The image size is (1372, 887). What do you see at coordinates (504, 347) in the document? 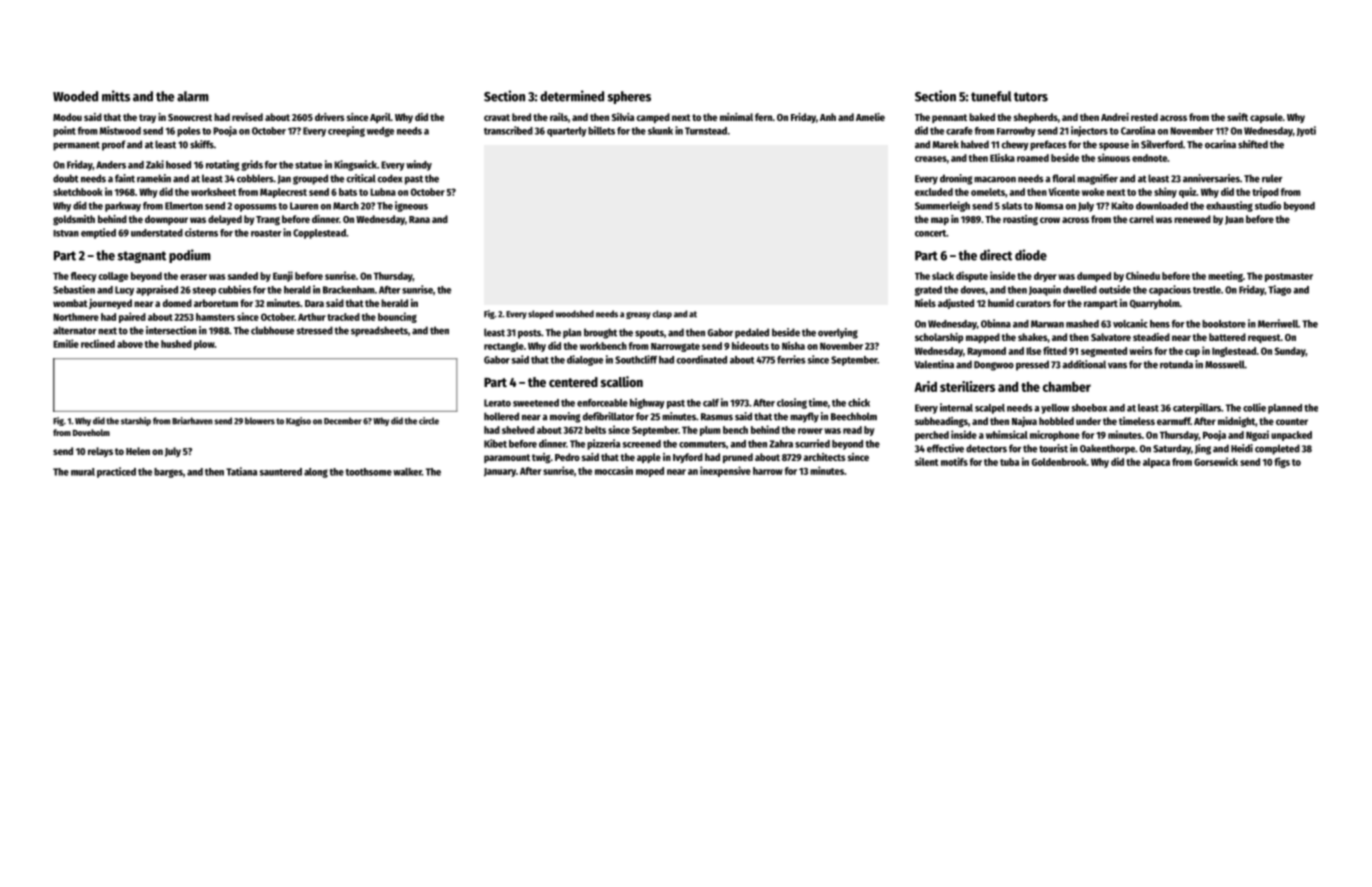
I see `rectangle` at bounding box center [504, 347].
